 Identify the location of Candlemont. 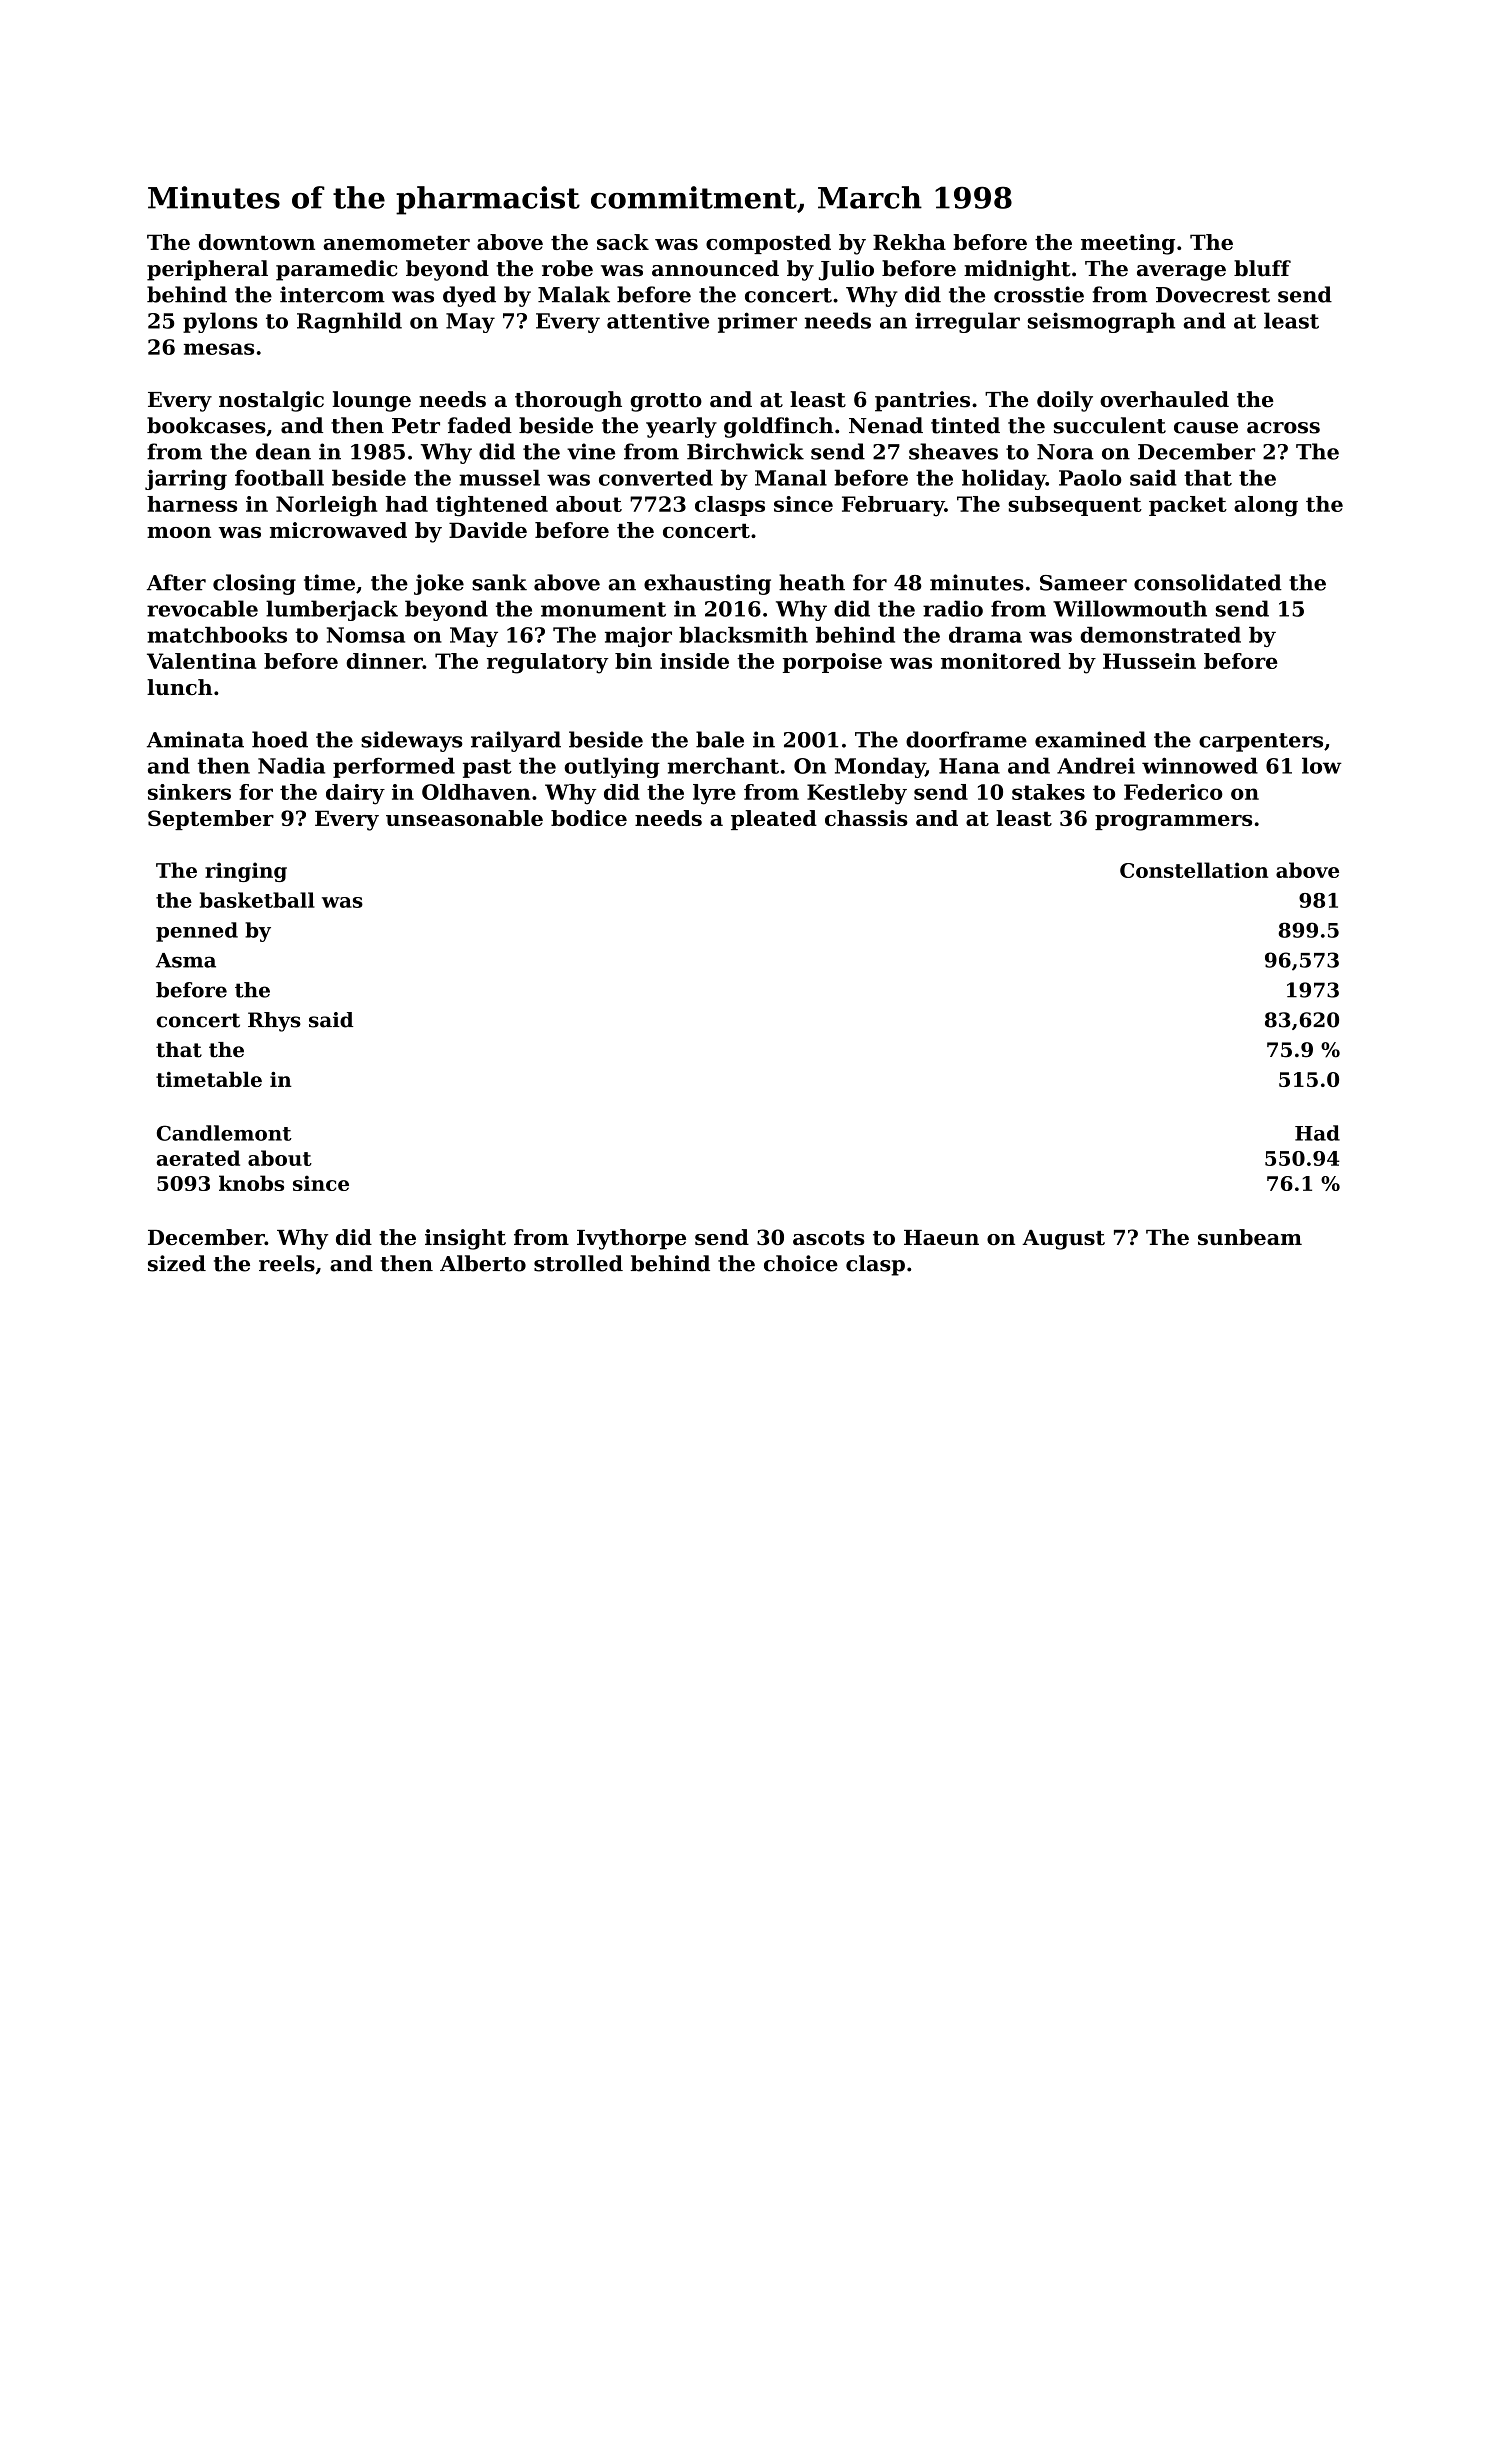
(224, 1133).
